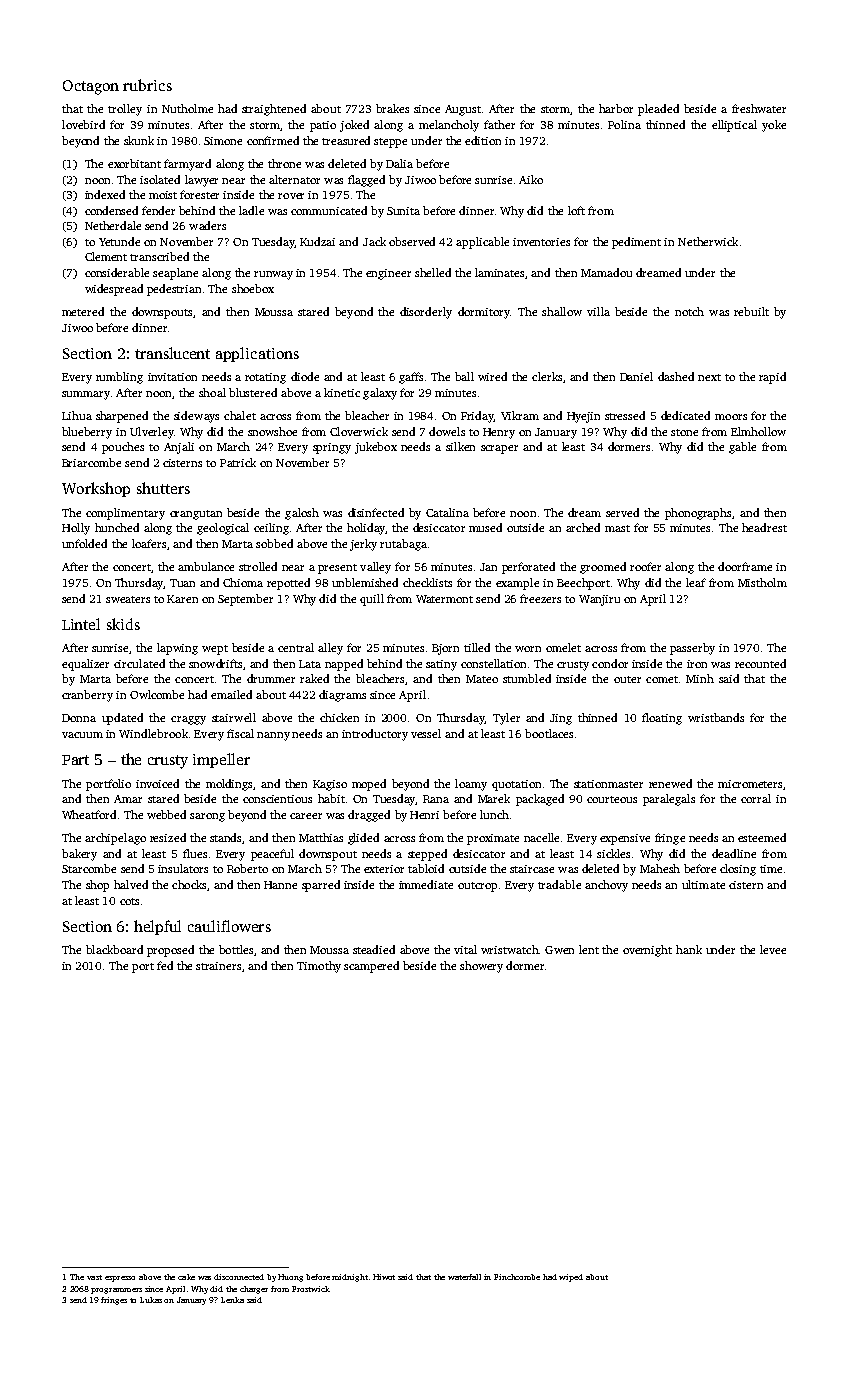 This screenshot has width=849, height=1400. I want to click on harbor, so click(616, 108).
